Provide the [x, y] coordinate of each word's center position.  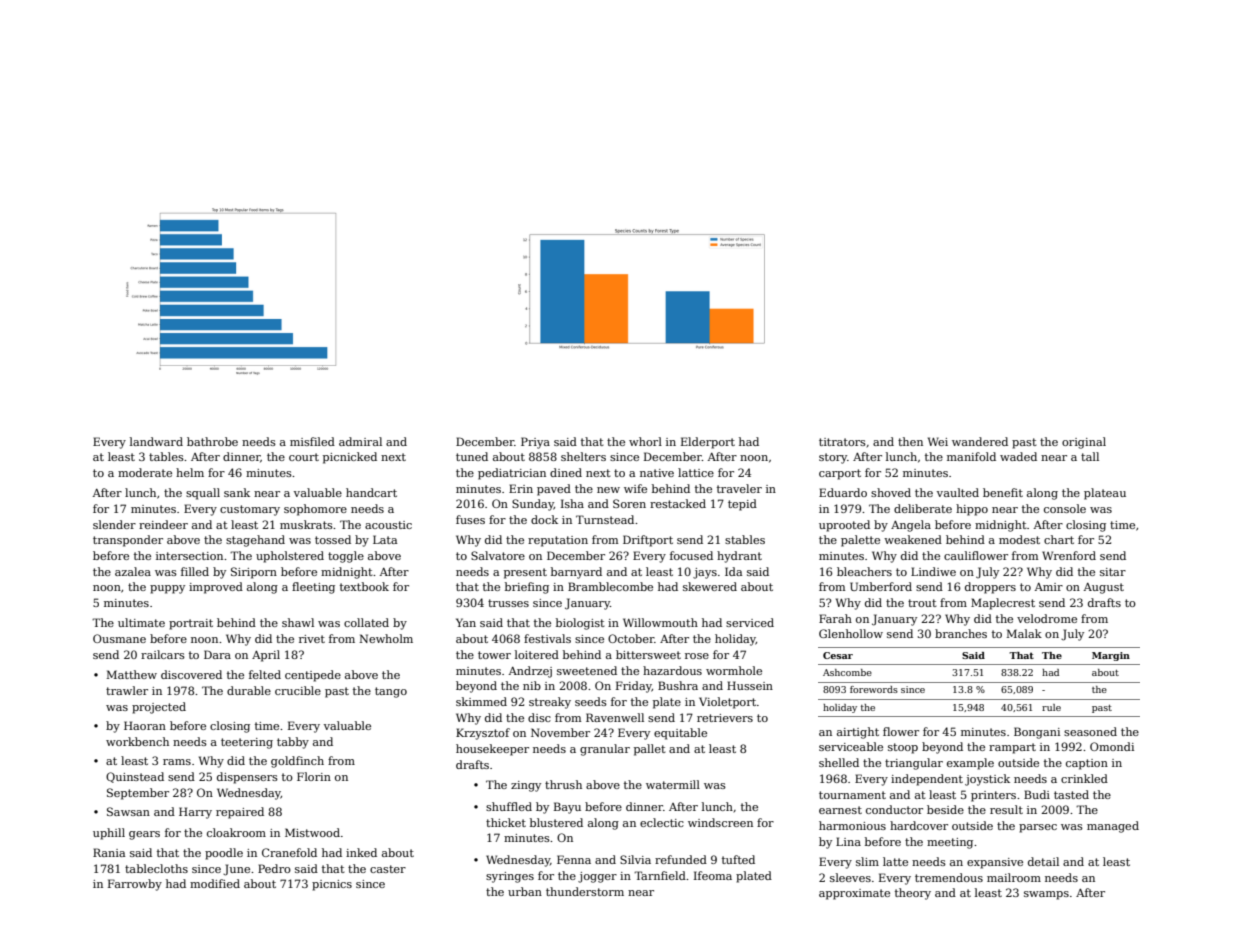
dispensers [247, 778]
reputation [558, 541]
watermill [673, 784]
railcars [163, 654]
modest [1019, 539]
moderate [145, 472]
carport [840, 474]
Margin [1111, 656]
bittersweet [648, 654]
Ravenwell [615, 717]
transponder [128, 541]
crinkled [1084, 778]
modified [215, 883]
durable [249, 690]
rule [1051, 707]
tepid [742, 505]
